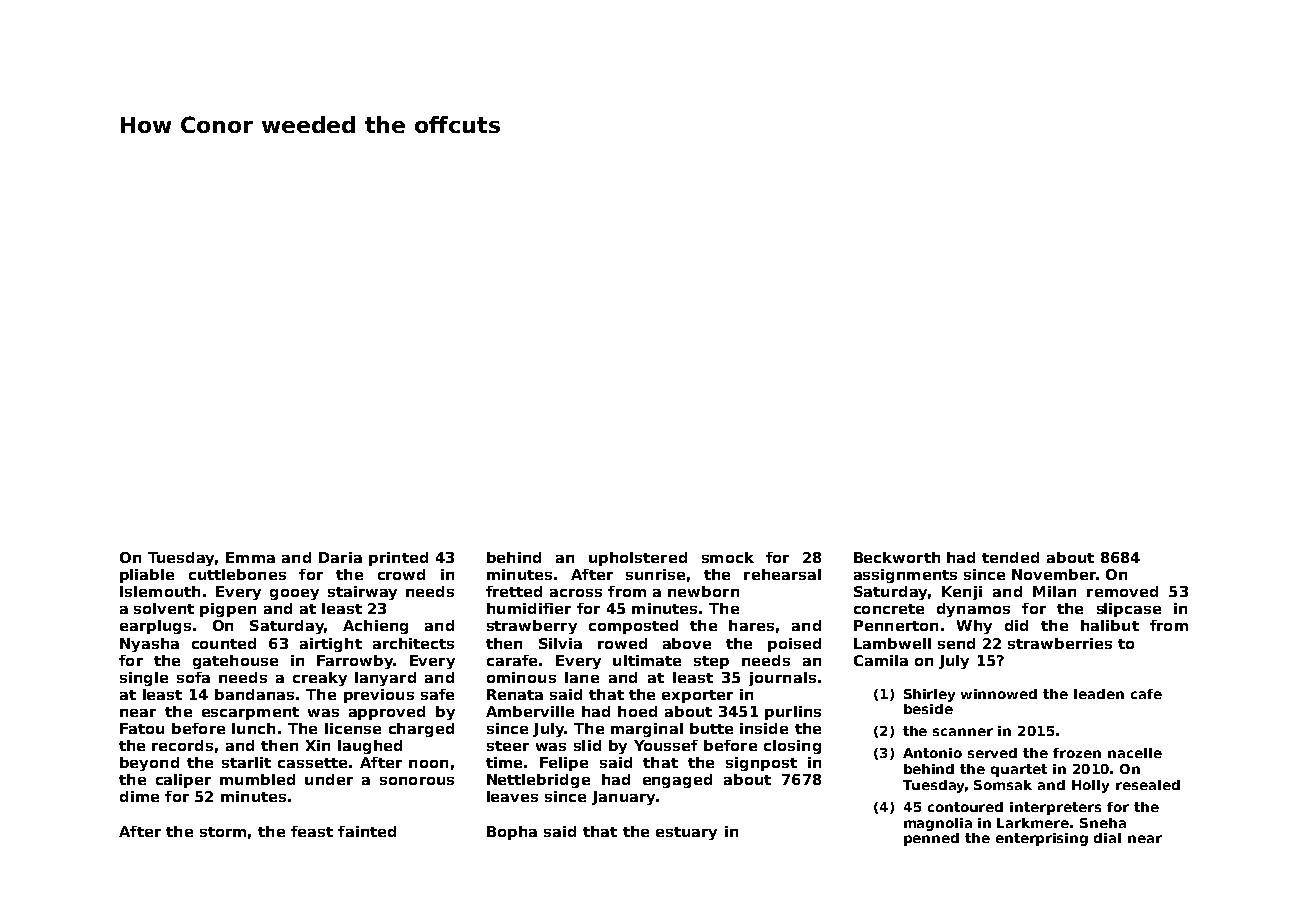 The image size is (1308, 924). Describe the element at coordinates (398, 559) in the page. I see `printed` at that location.
